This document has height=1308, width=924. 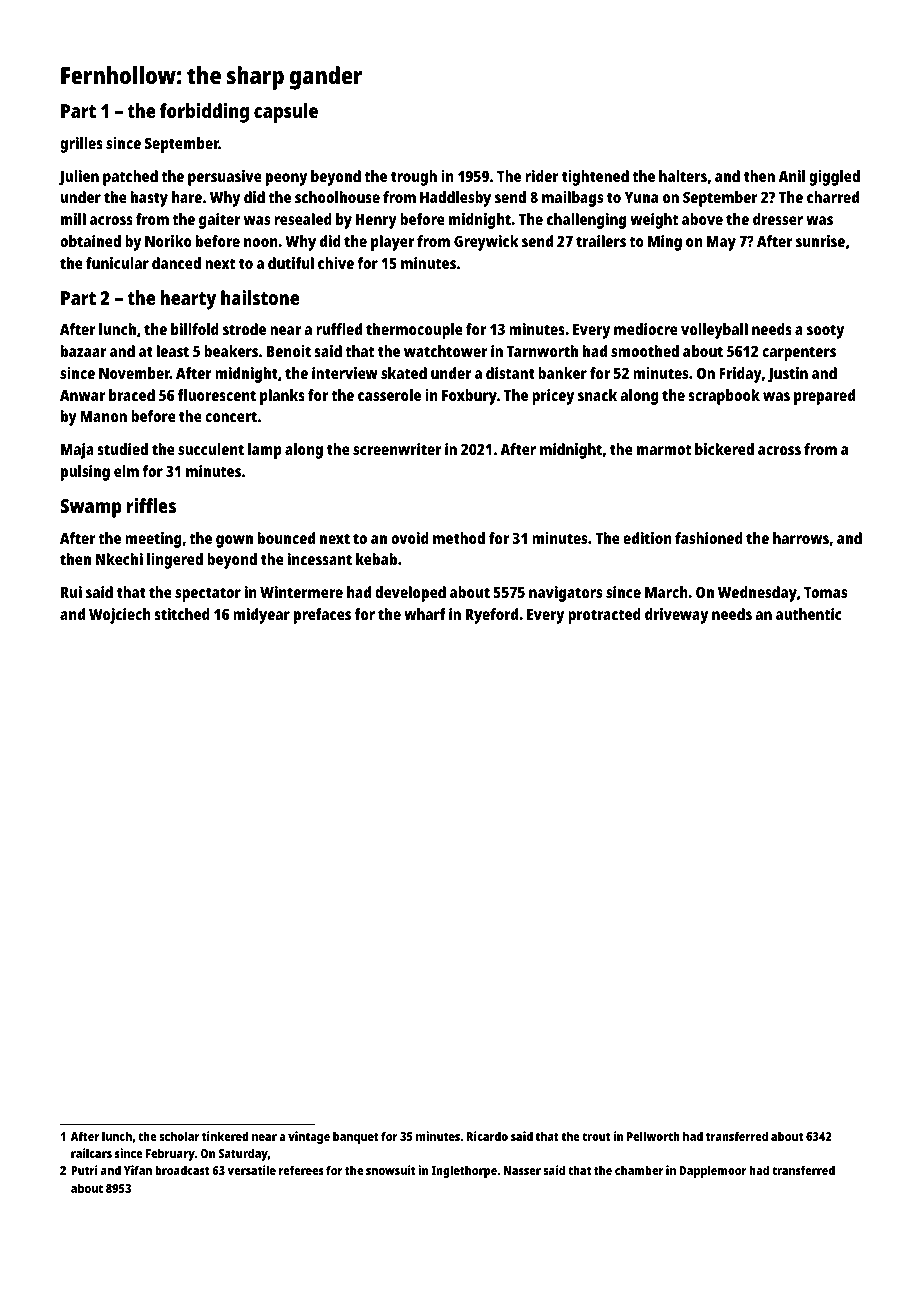 What do you see at coordinates (676, 616) in the document?
I see `driveway` at bounding box center [676, 616].
